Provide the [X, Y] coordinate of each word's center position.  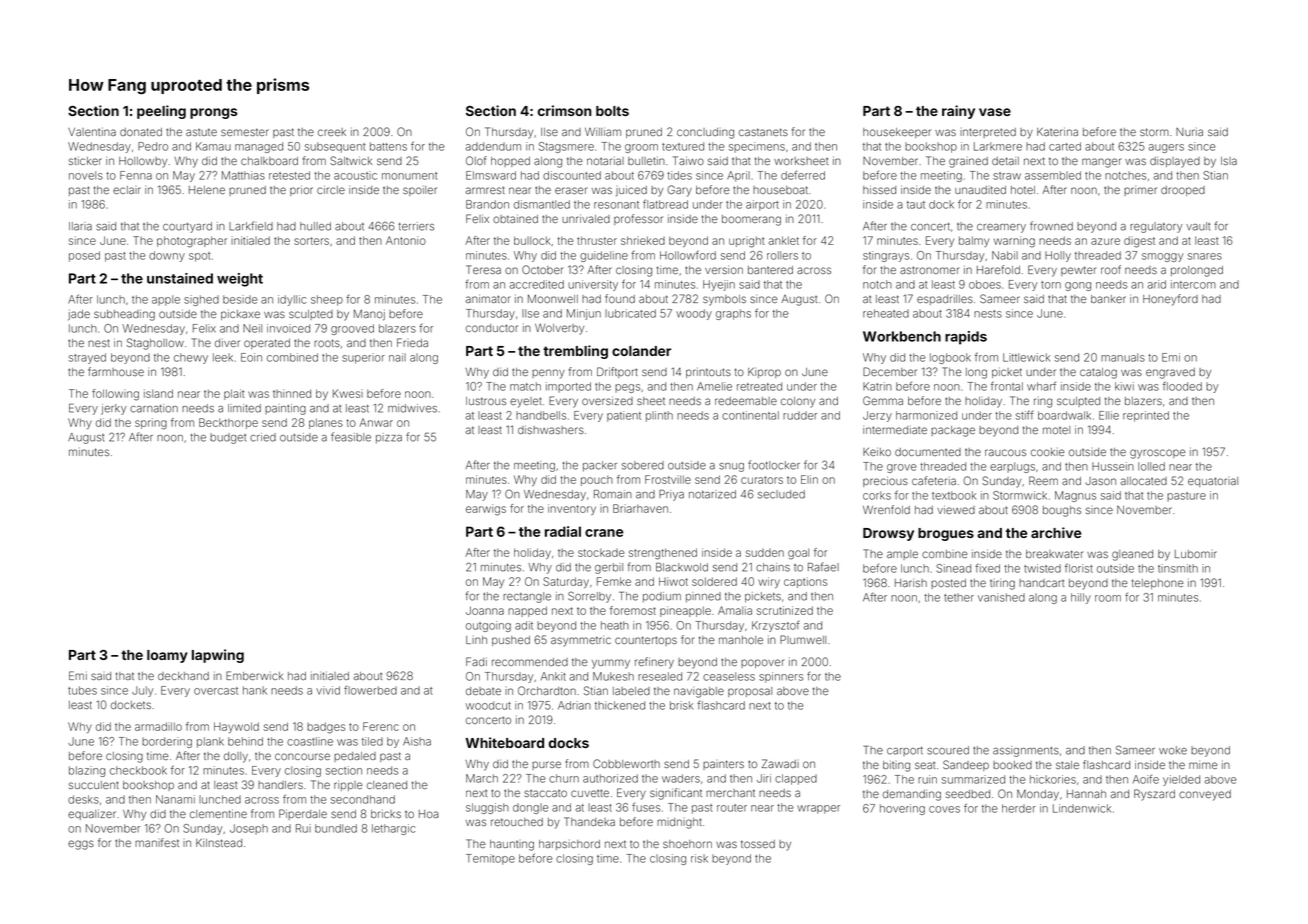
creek [332, 132]
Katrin [877, 386]
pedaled [355, 757]
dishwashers [551, 429]
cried [263, 437]
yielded [1181, 780]
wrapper [818, 809]
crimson [565, 110]
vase [995, 112]
